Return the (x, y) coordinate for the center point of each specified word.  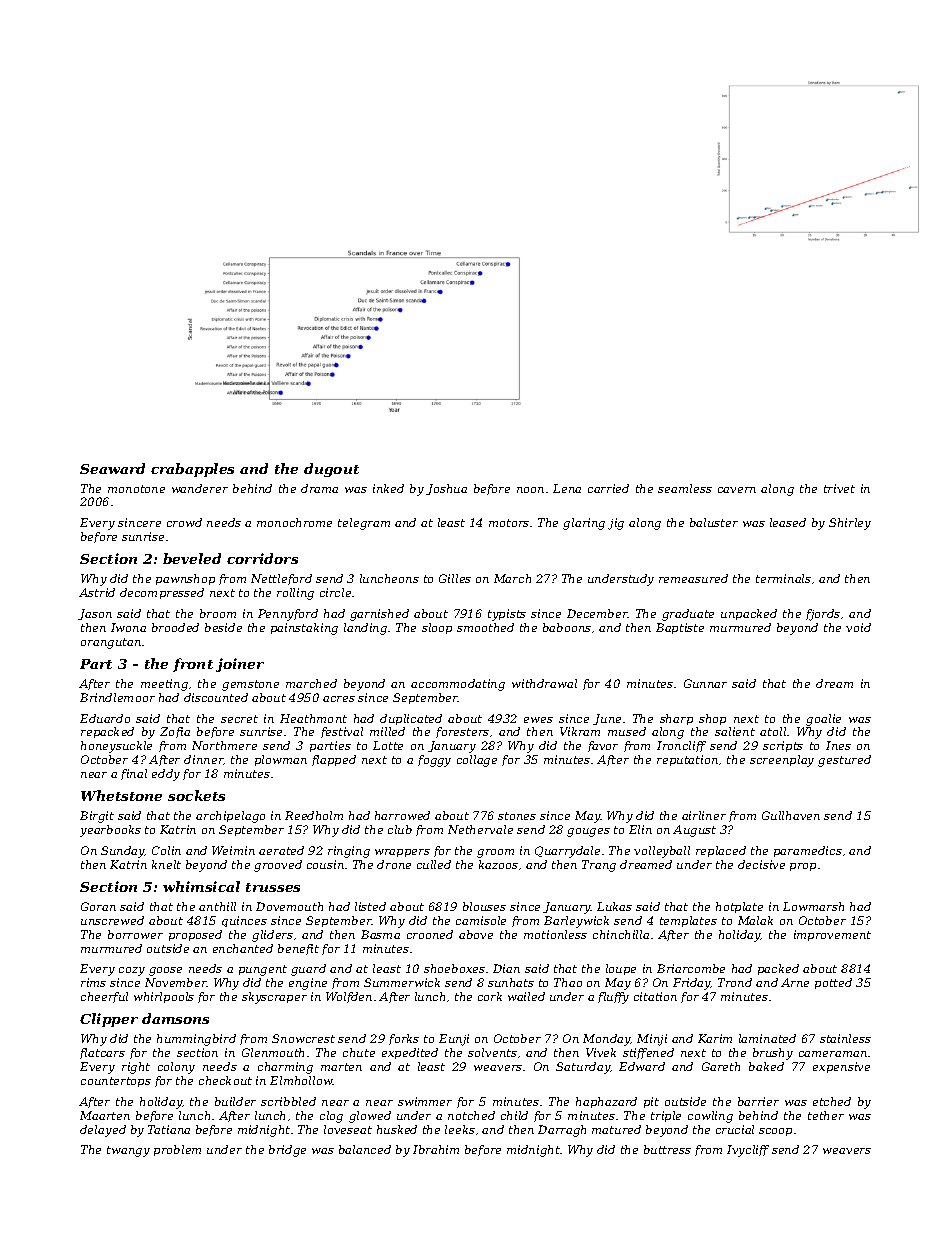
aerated (281, 850)
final (134, 774)
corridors (262, 558)
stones (517, 816)
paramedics (808, 851)
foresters (462, 732)
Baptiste (680, 628)
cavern (737, 490)
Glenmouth (273, 1052)
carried (608, 488)
